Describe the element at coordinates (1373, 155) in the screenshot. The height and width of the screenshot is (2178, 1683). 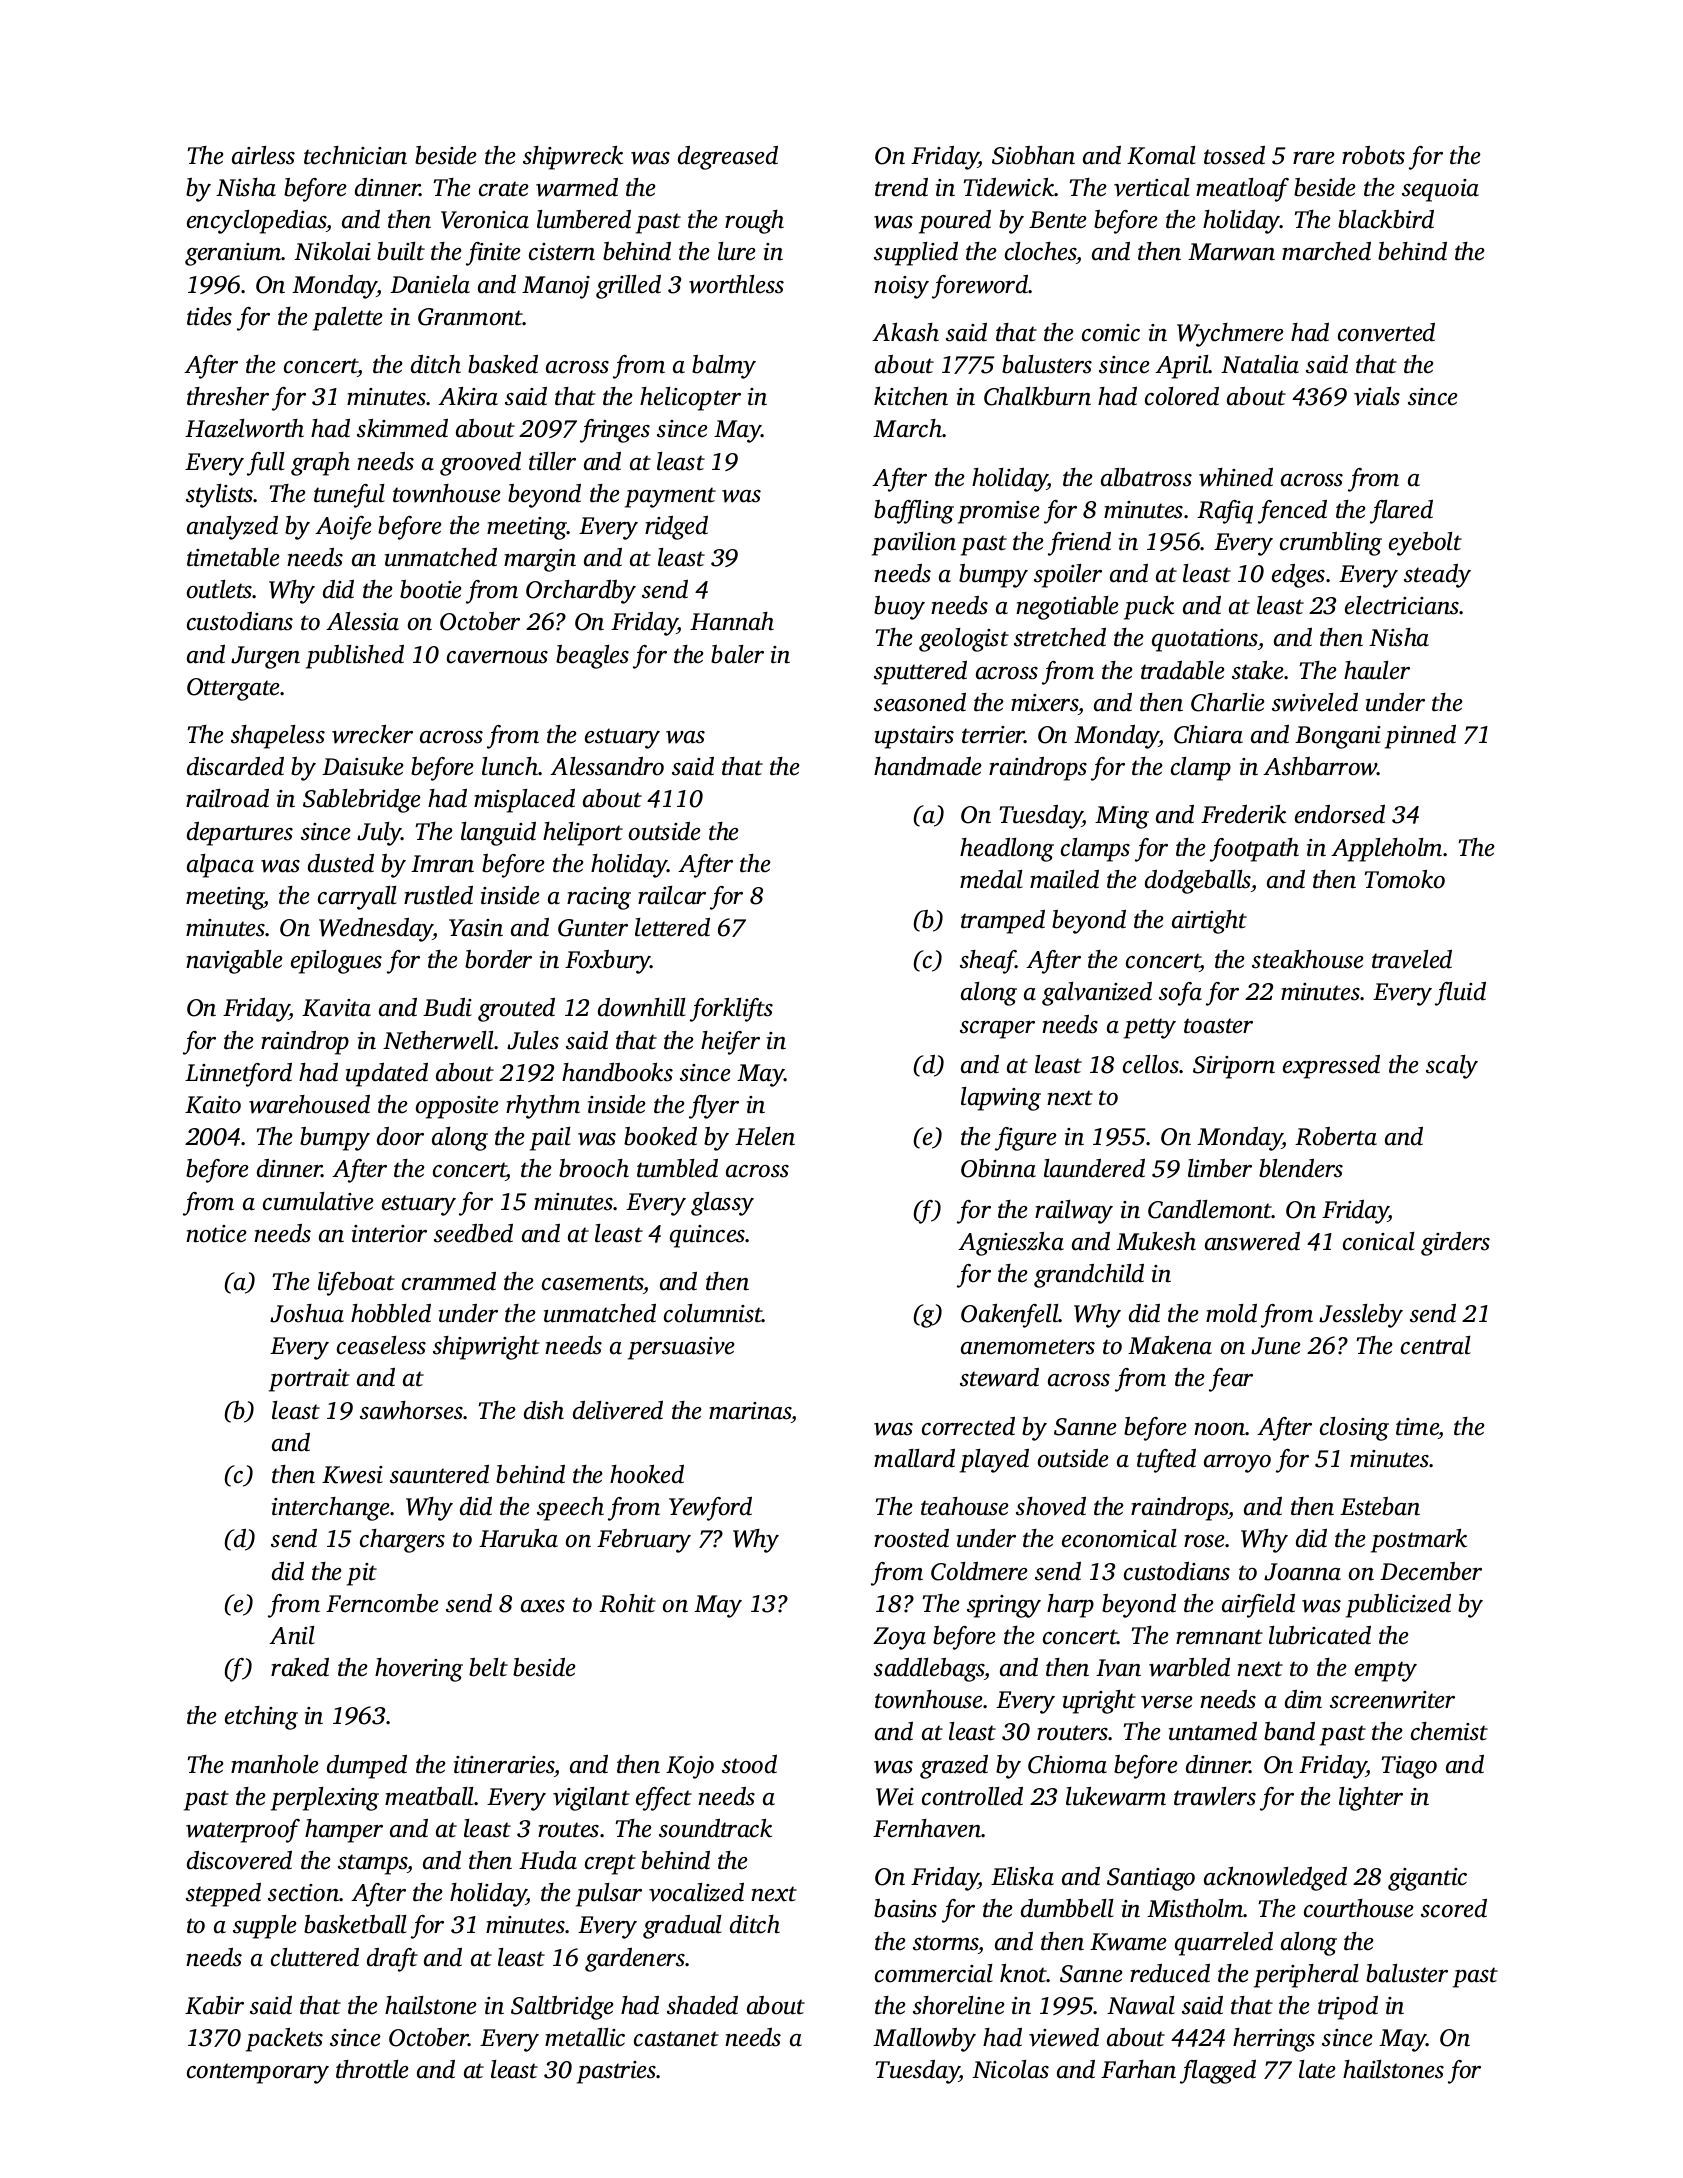
I see `robots` at that location.
